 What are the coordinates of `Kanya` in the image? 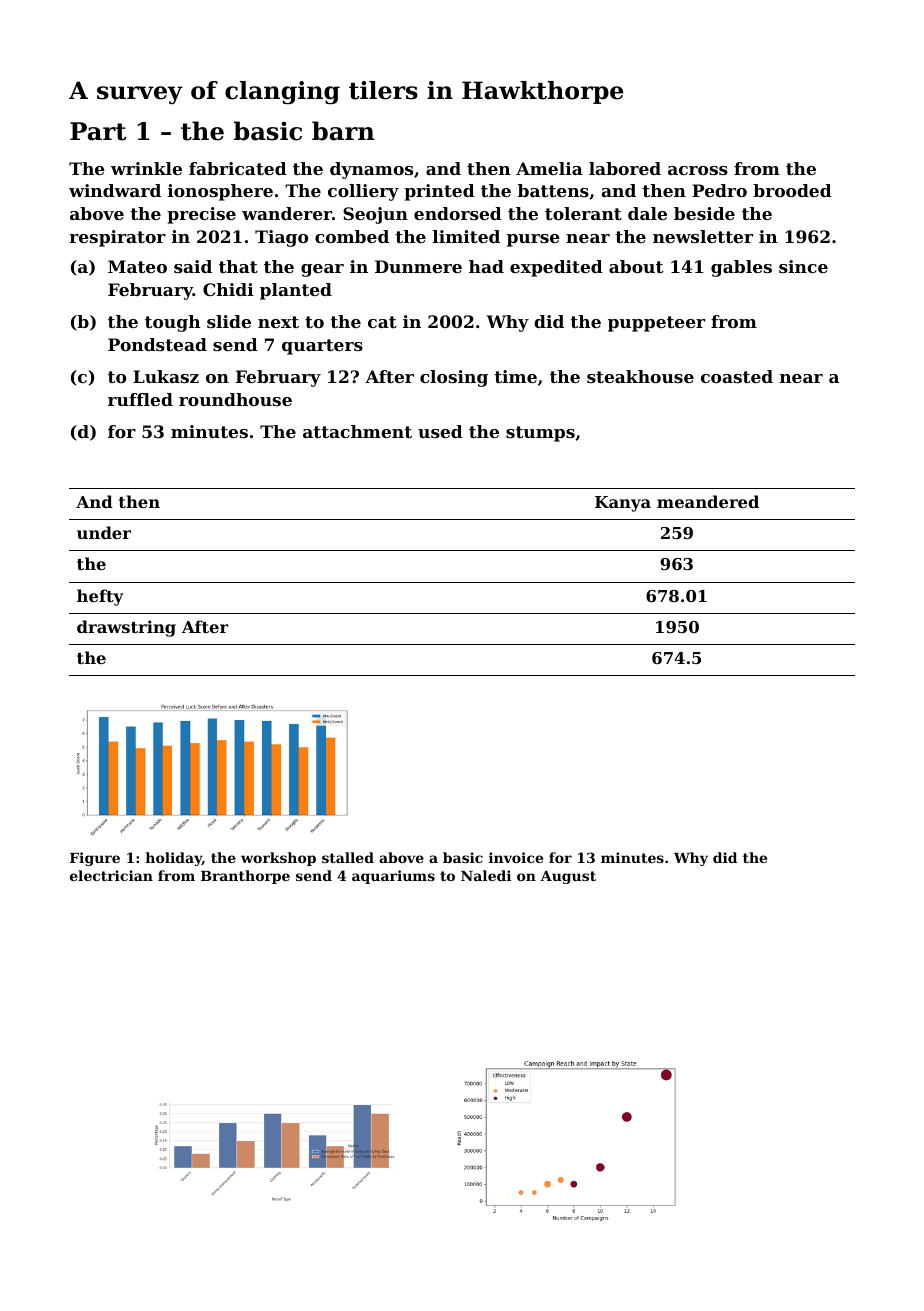 It's located at (623, 504).
